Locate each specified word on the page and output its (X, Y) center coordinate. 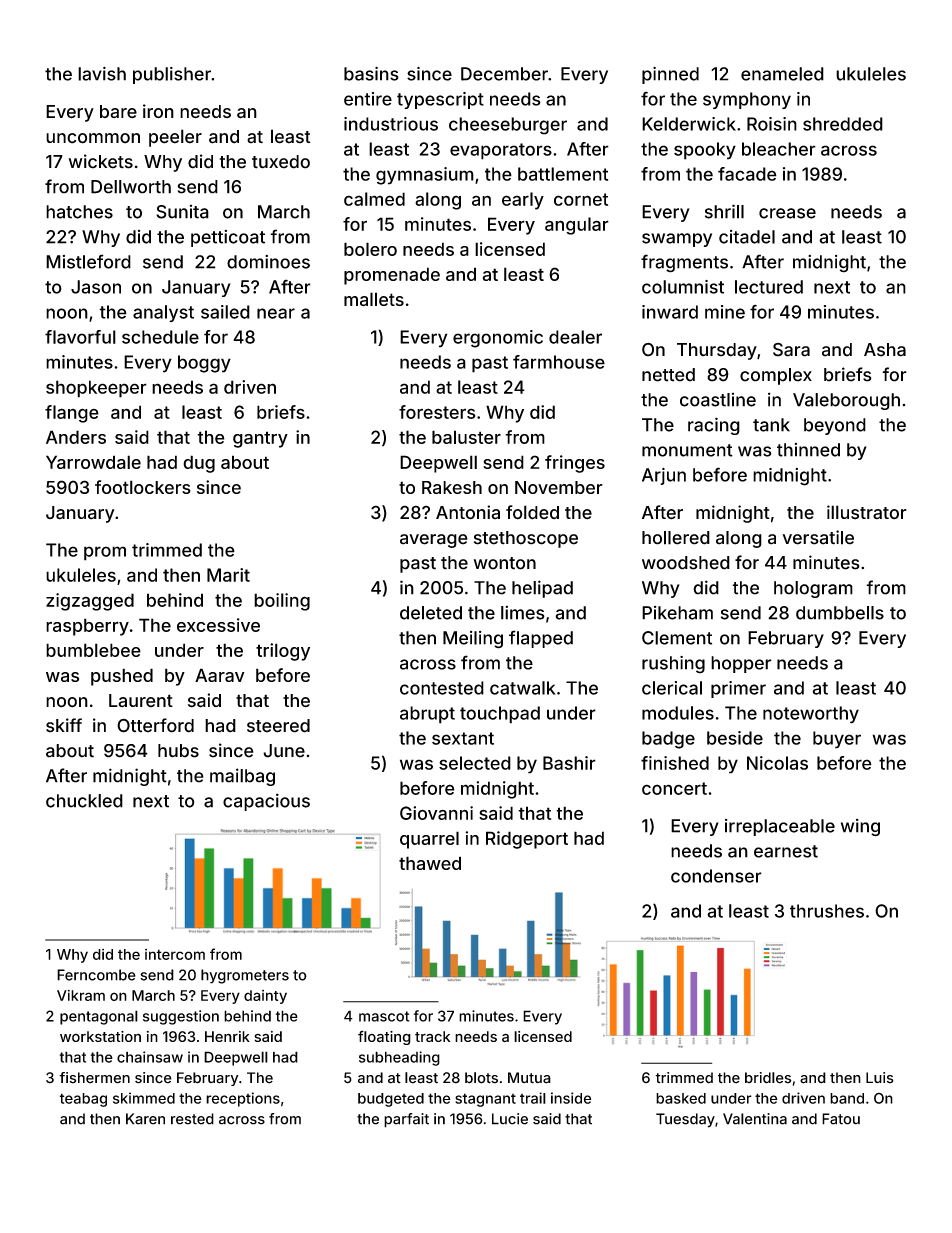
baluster (466, 437)
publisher (172, 75)
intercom (175, 954)
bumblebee (93, 650)
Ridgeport (527, 840)
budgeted (391, 1100)
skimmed (144, 1098)
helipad (542, 589)
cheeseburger (508, 126)
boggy (204, 364)
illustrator (867, 512)
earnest (786, 851)
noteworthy (811, 715)
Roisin (772, 124)
